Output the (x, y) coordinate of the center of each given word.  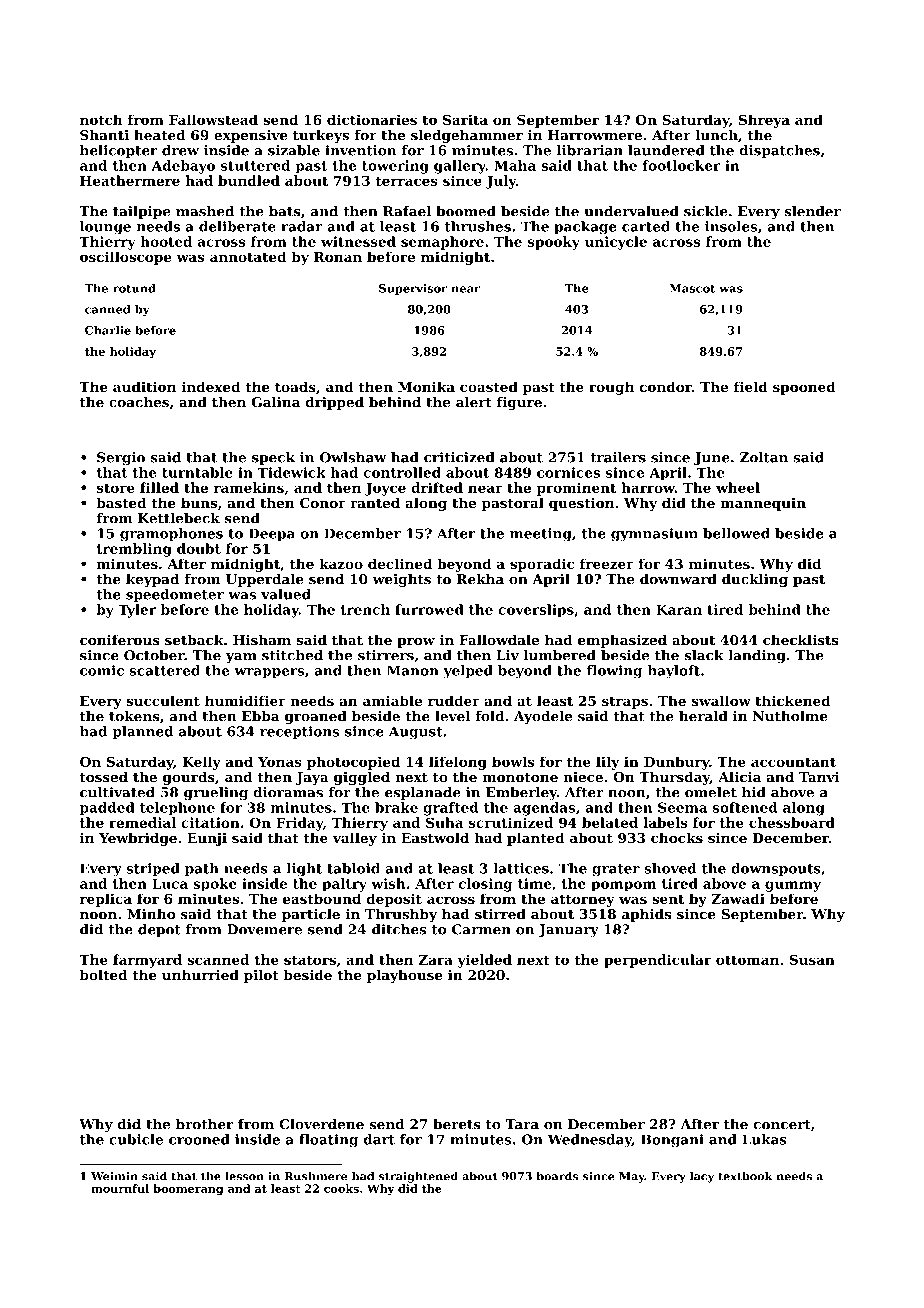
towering (395, 167)
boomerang (188, 1189)
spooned (804, 388)
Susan (812, 959)
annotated (248, 256)
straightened (418, 1177)
